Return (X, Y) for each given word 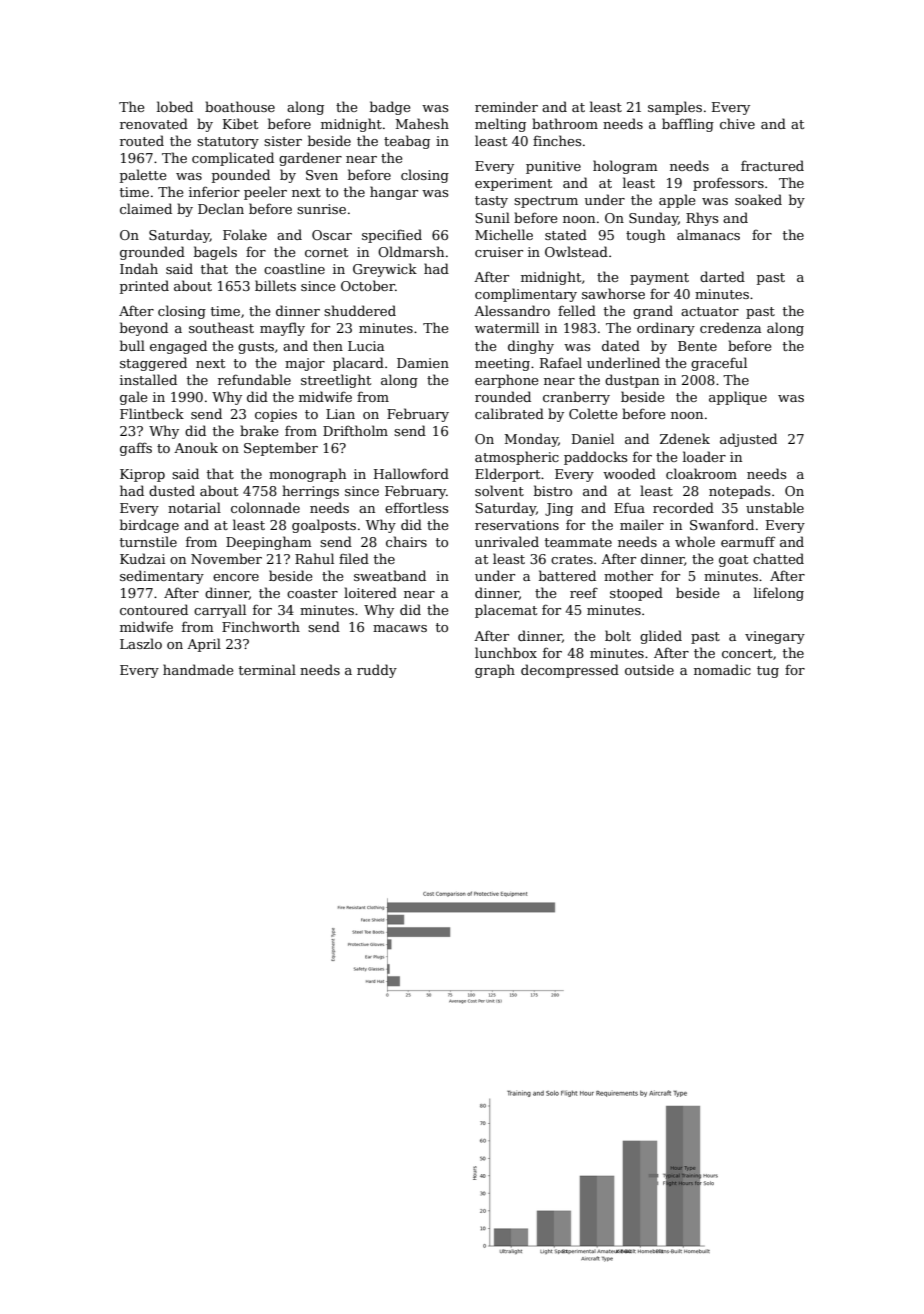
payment (659, 279)
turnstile (148, 541)
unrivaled (507, 541)
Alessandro (512, 310)
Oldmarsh (411, 251)
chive (737, 123)
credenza (730, 327)
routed (142, 140)
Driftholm (355, 430)
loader (704, 456)
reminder (506, 106)
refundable (254, 379)
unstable (775, 507)
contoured (154, 609)
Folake (245, 234)
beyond (144, 329)
